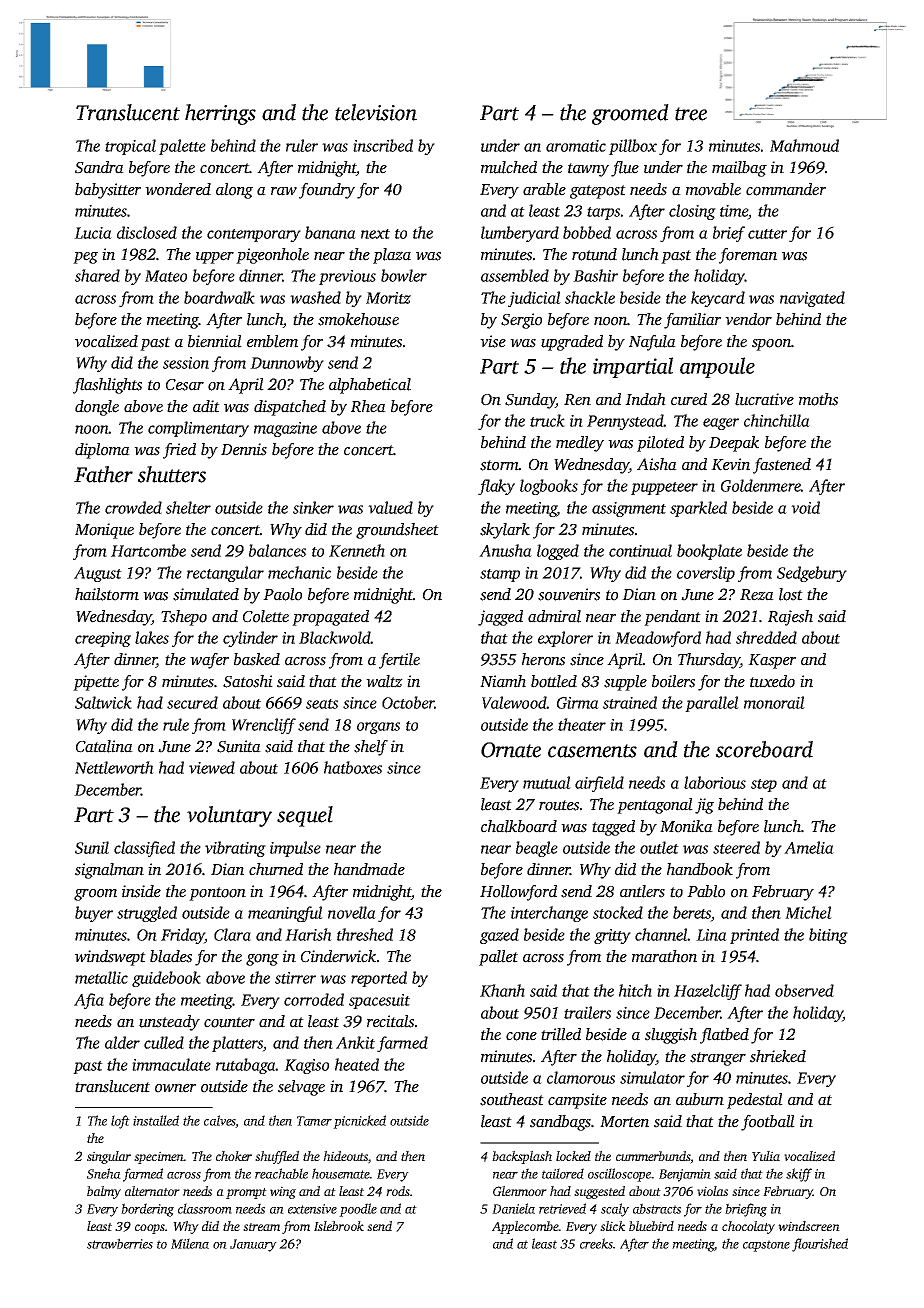 The image size is (924, 1308). I want to click on southeast, so click(512, 1099).
